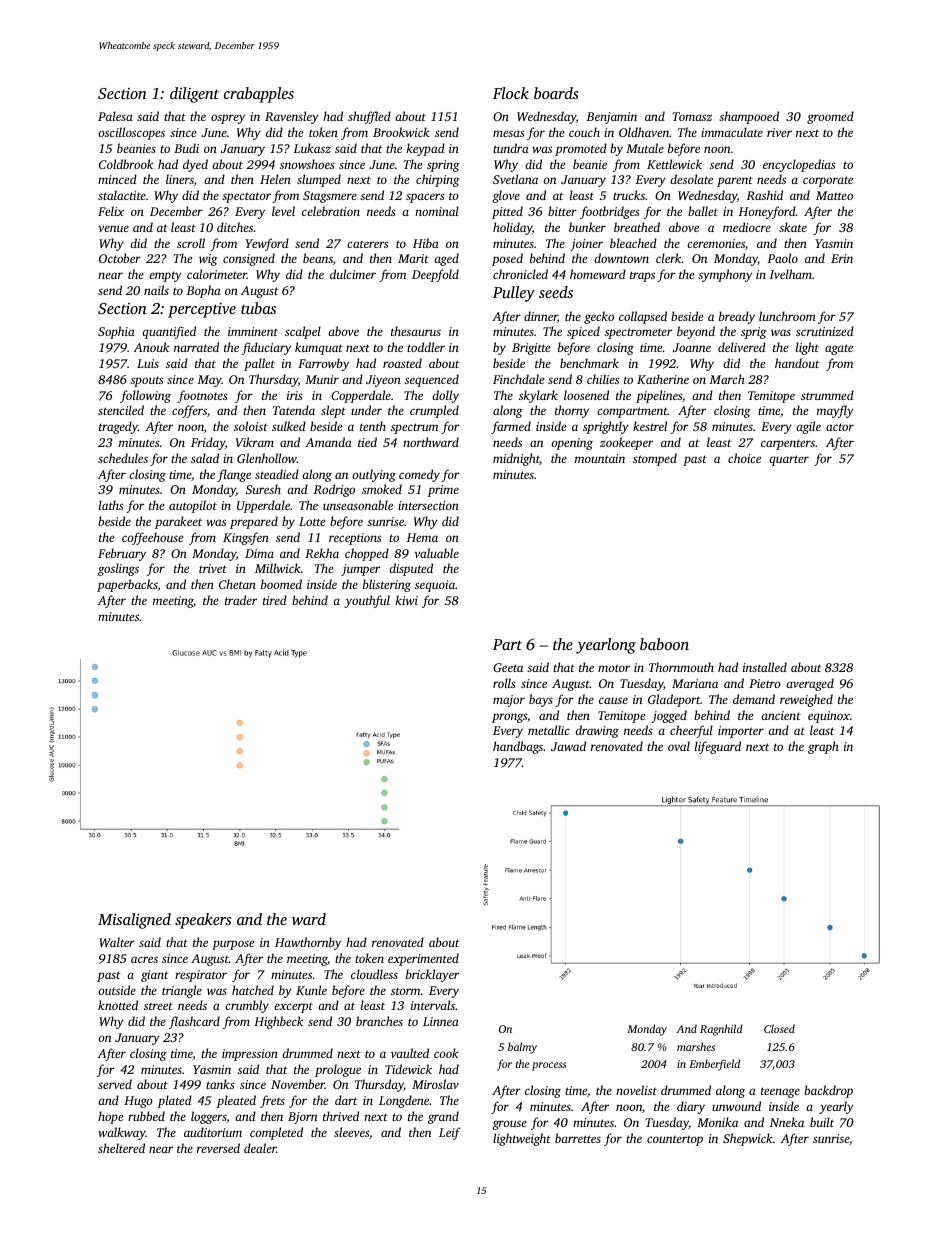 The height and width of the screenshot is (1233, 952). What do you see at coordinates (586, 395) in the screenshot?
I see `loosened` at bounding box center [586, 395].
